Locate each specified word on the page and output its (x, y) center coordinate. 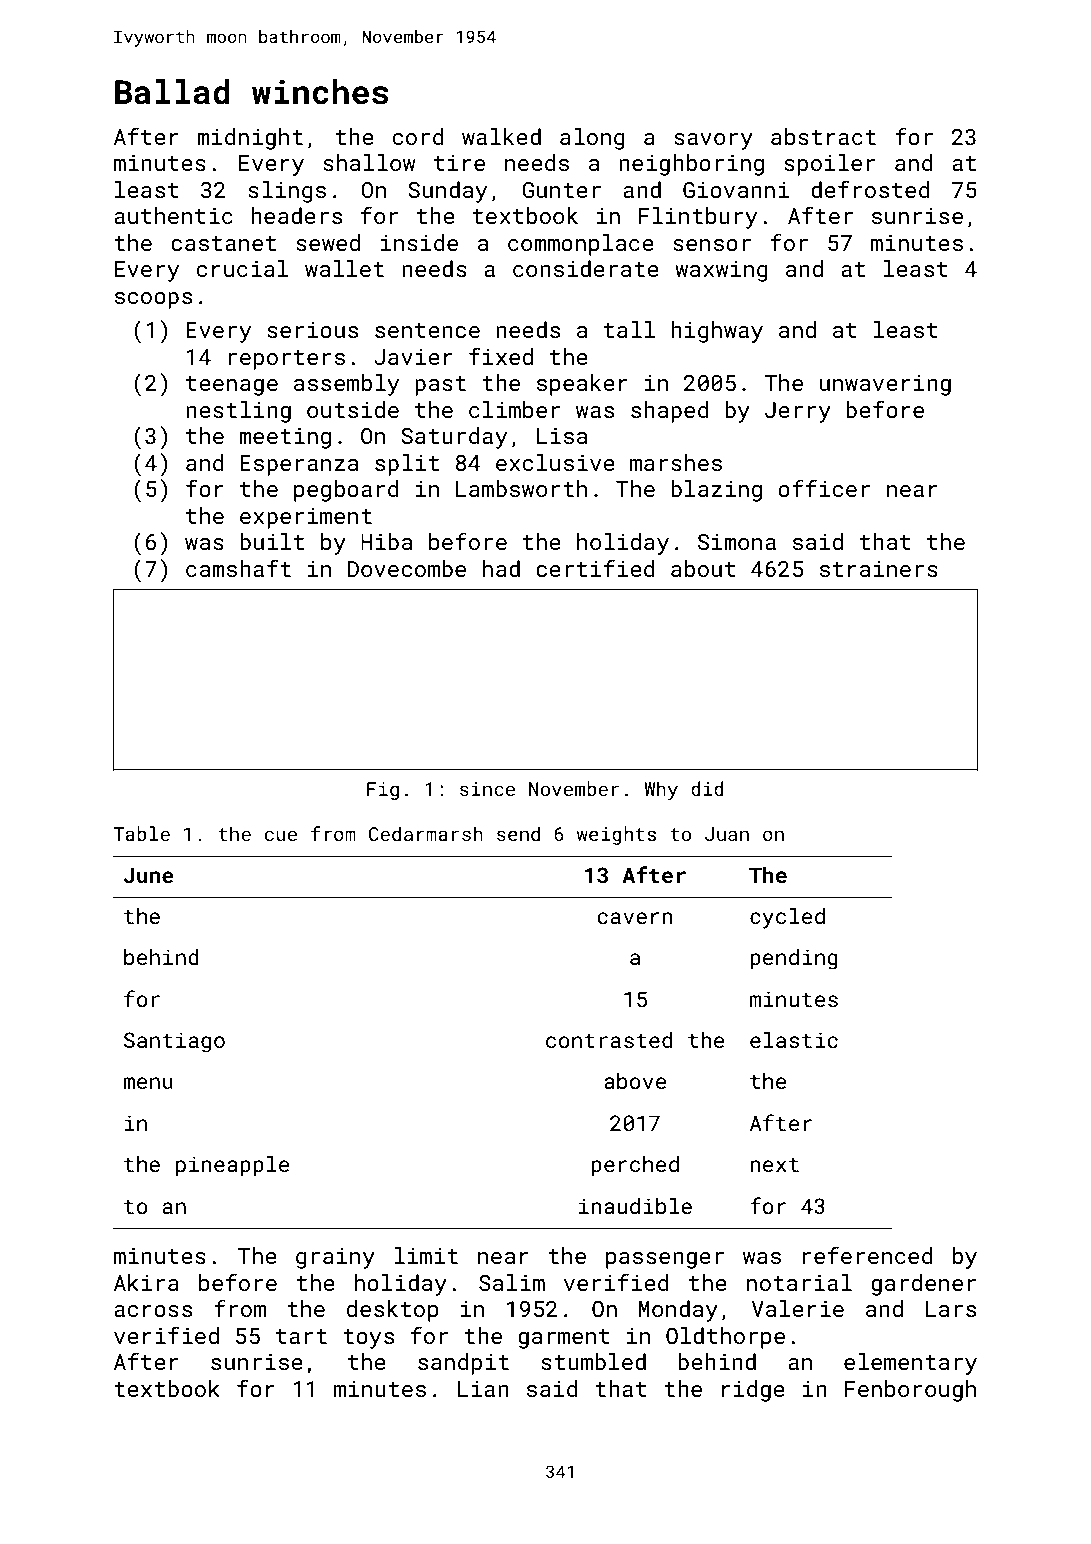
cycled (787, 918)
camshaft (238, 568)
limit (426, 1255)
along (592, 139)
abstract (823, 136)
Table (141, 833)
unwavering (885, 385)
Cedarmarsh (426, 833)
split (407, 465)
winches (320, 92)
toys (368, 1339)
